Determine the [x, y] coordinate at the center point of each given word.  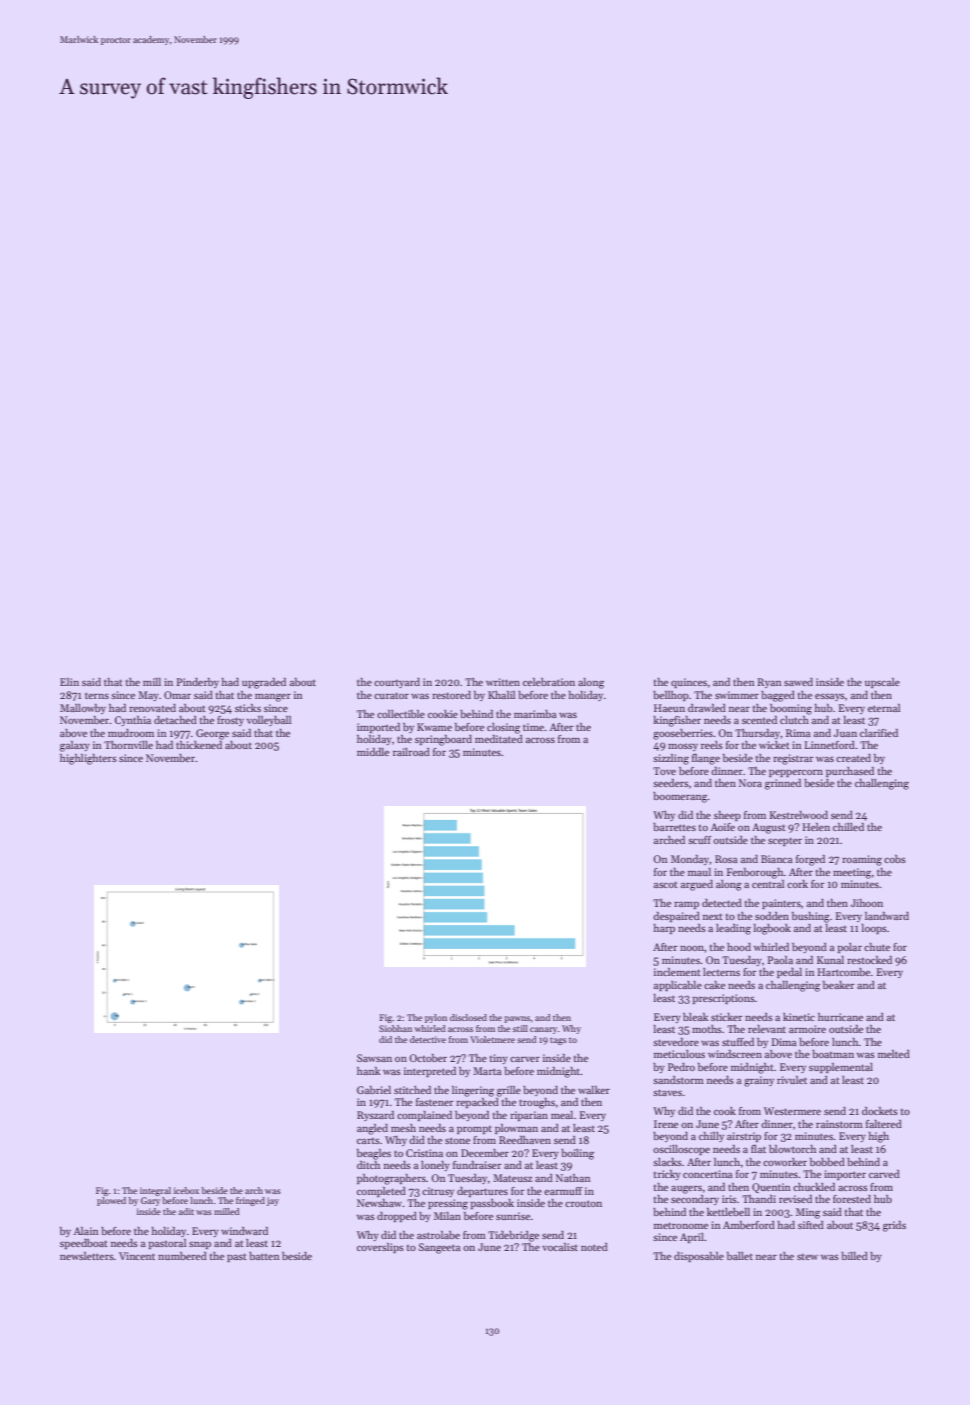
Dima [784, 1042]
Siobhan [395, 1028]
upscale [882, 683]
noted [594, 1247]
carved [884, 1174]
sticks [248, 708]
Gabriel [374, 1090]
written [503, 682]
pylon [436, 1018]
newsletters [87, 1256]
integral [155, 1191]
